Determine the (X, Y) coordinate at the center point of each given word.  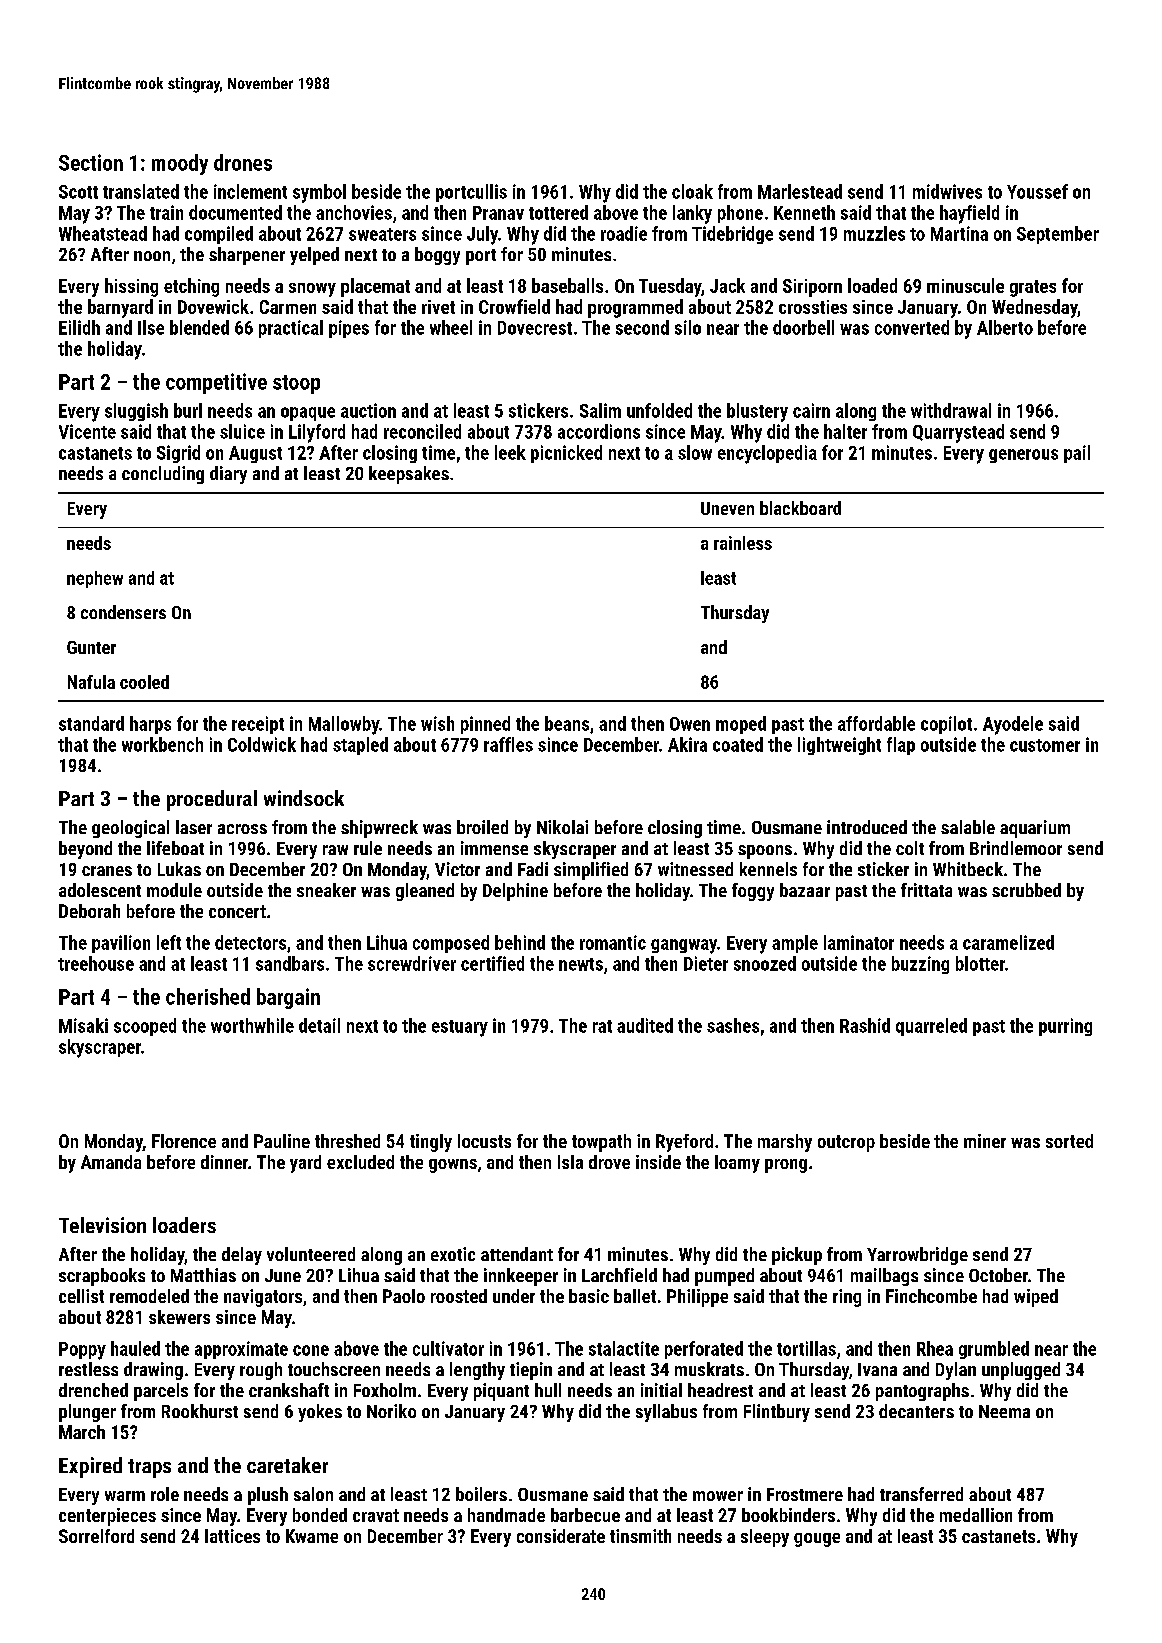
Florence (184, 1141)
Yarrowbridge (917, 1256)
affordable (876, 723)
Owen (690, 724)
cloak (692, 191)
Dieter (706, 963)
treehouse (96, 963)
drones (243, 162)
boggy (437, 256)
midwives (947, 191)
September (1058, 235)
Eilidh (79, 327)
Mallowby (344, 725)
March (82, 1432)
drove (609, 1162)
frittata (926, 890)
